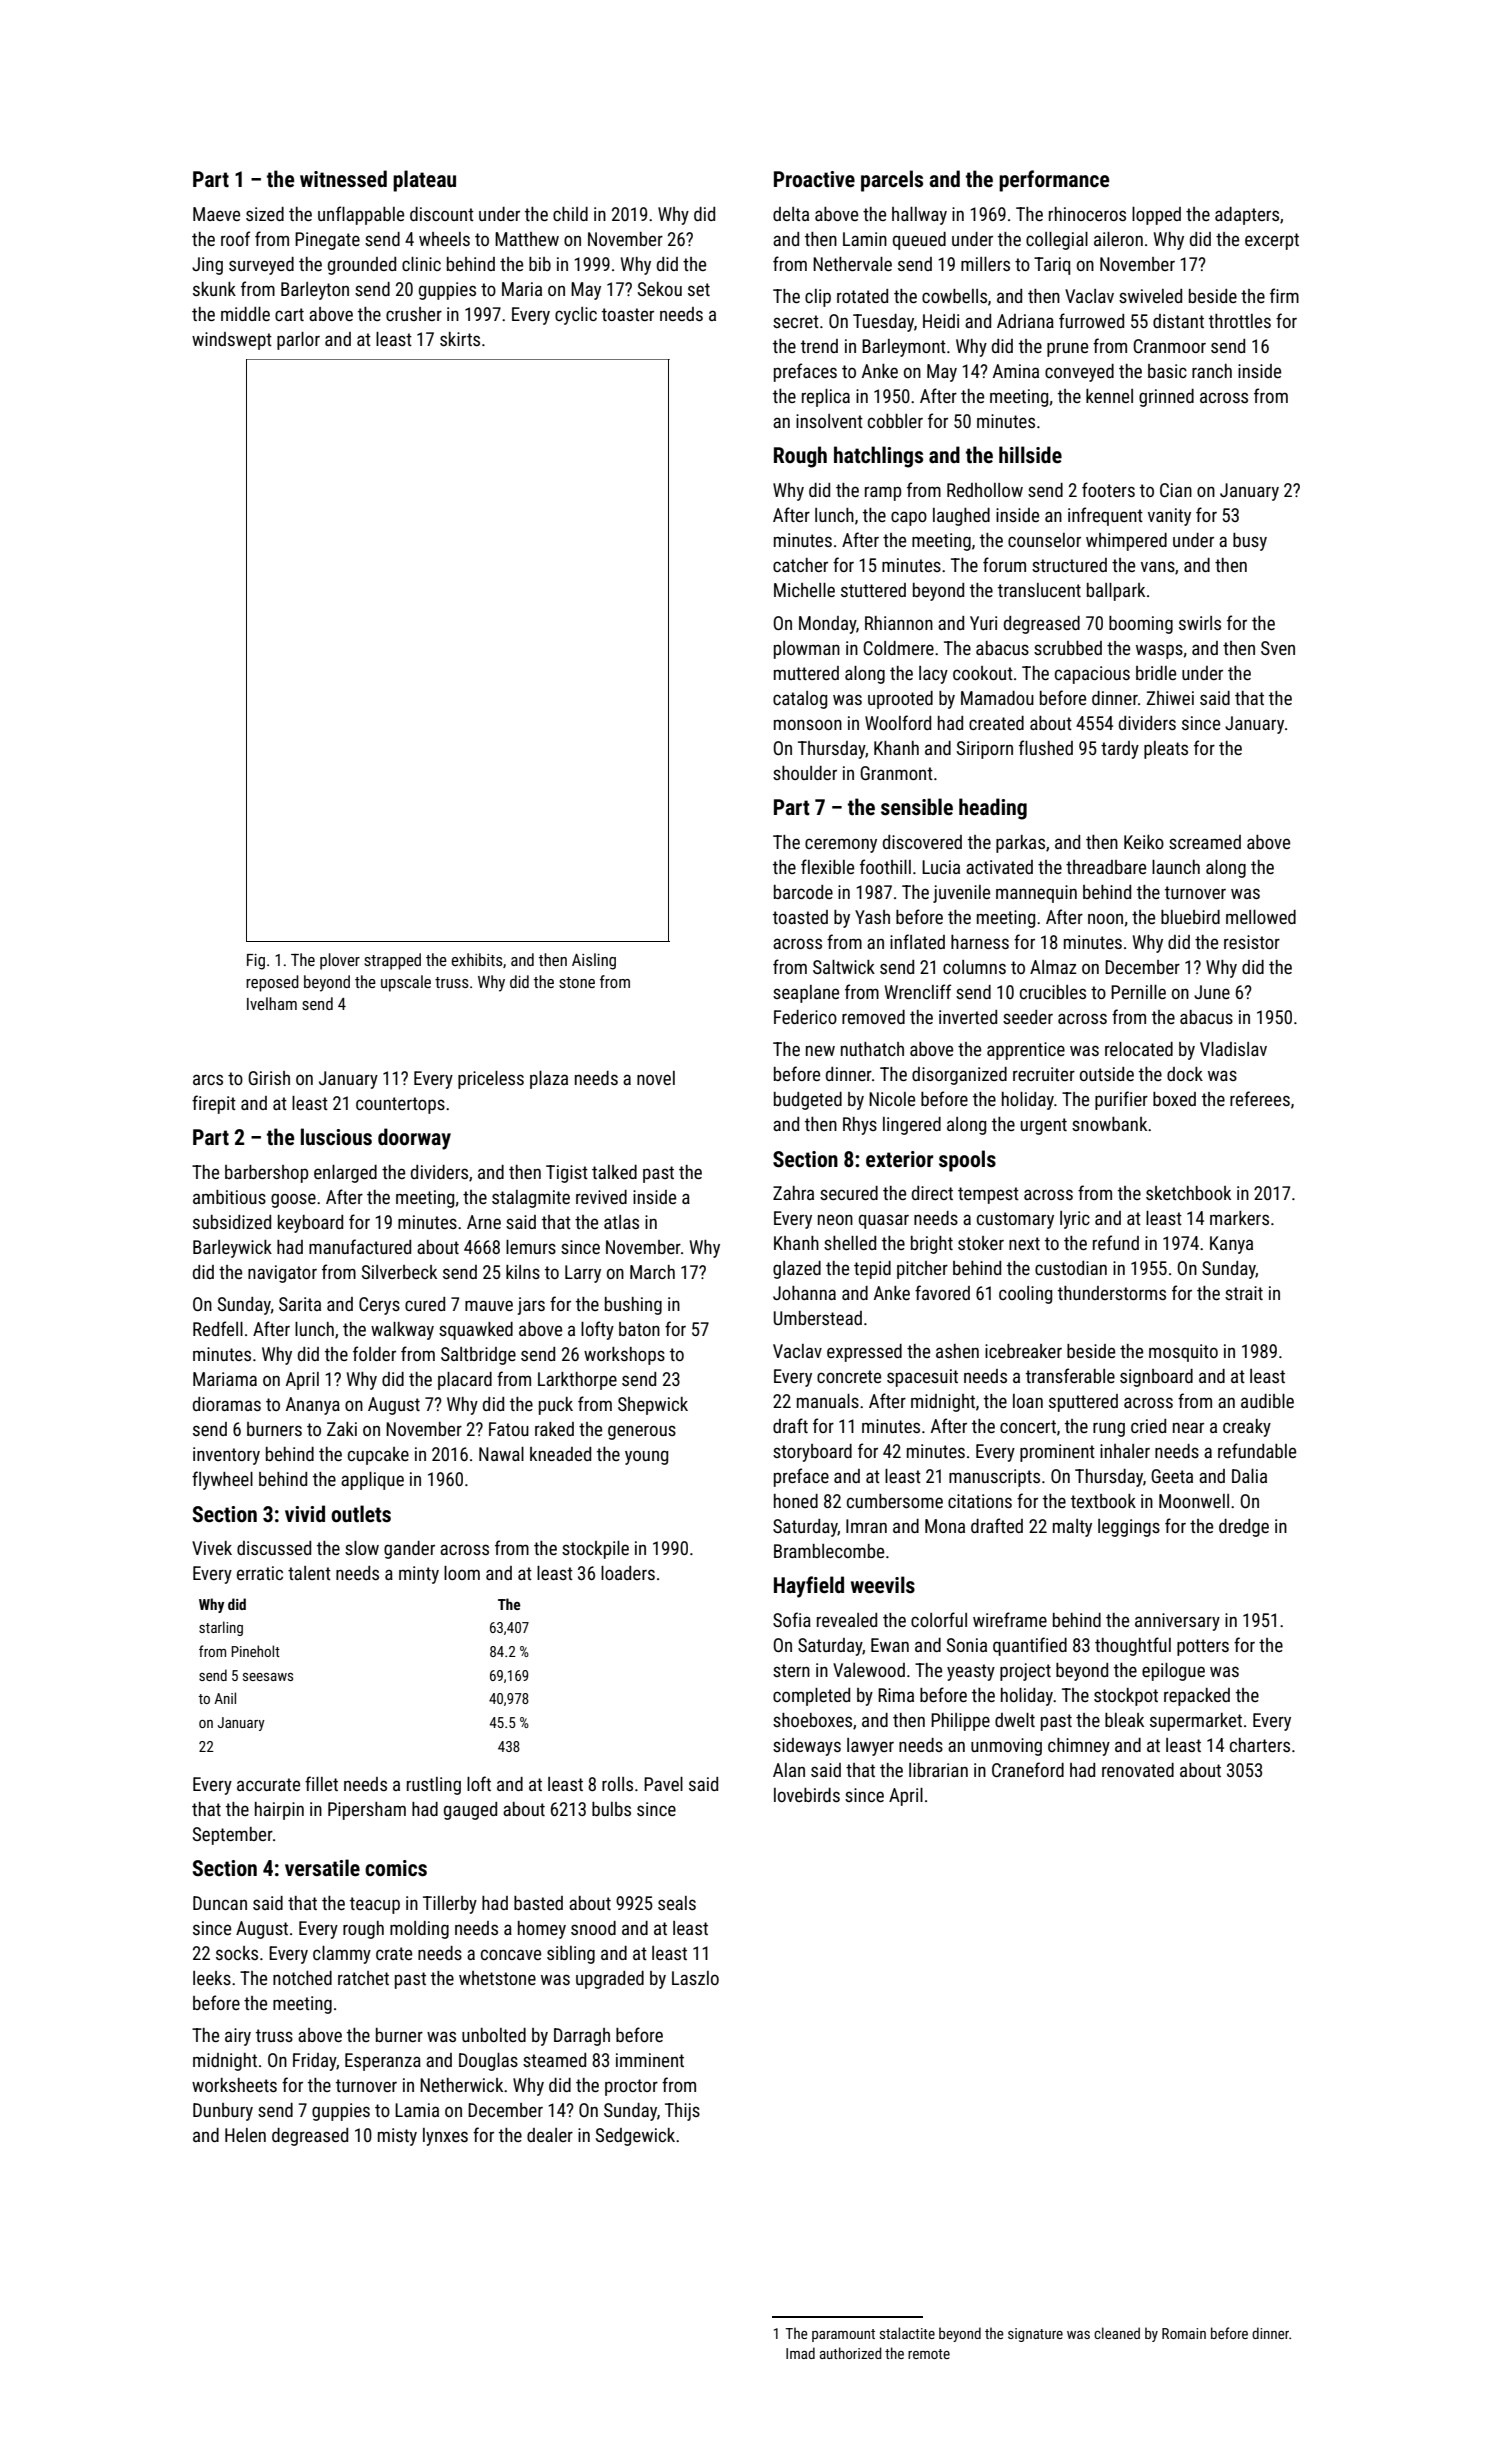 The image size is (1496, 2464). Describe the element at coordinates (245, 2135) in the screenshot. I see `Helen` at that location.
